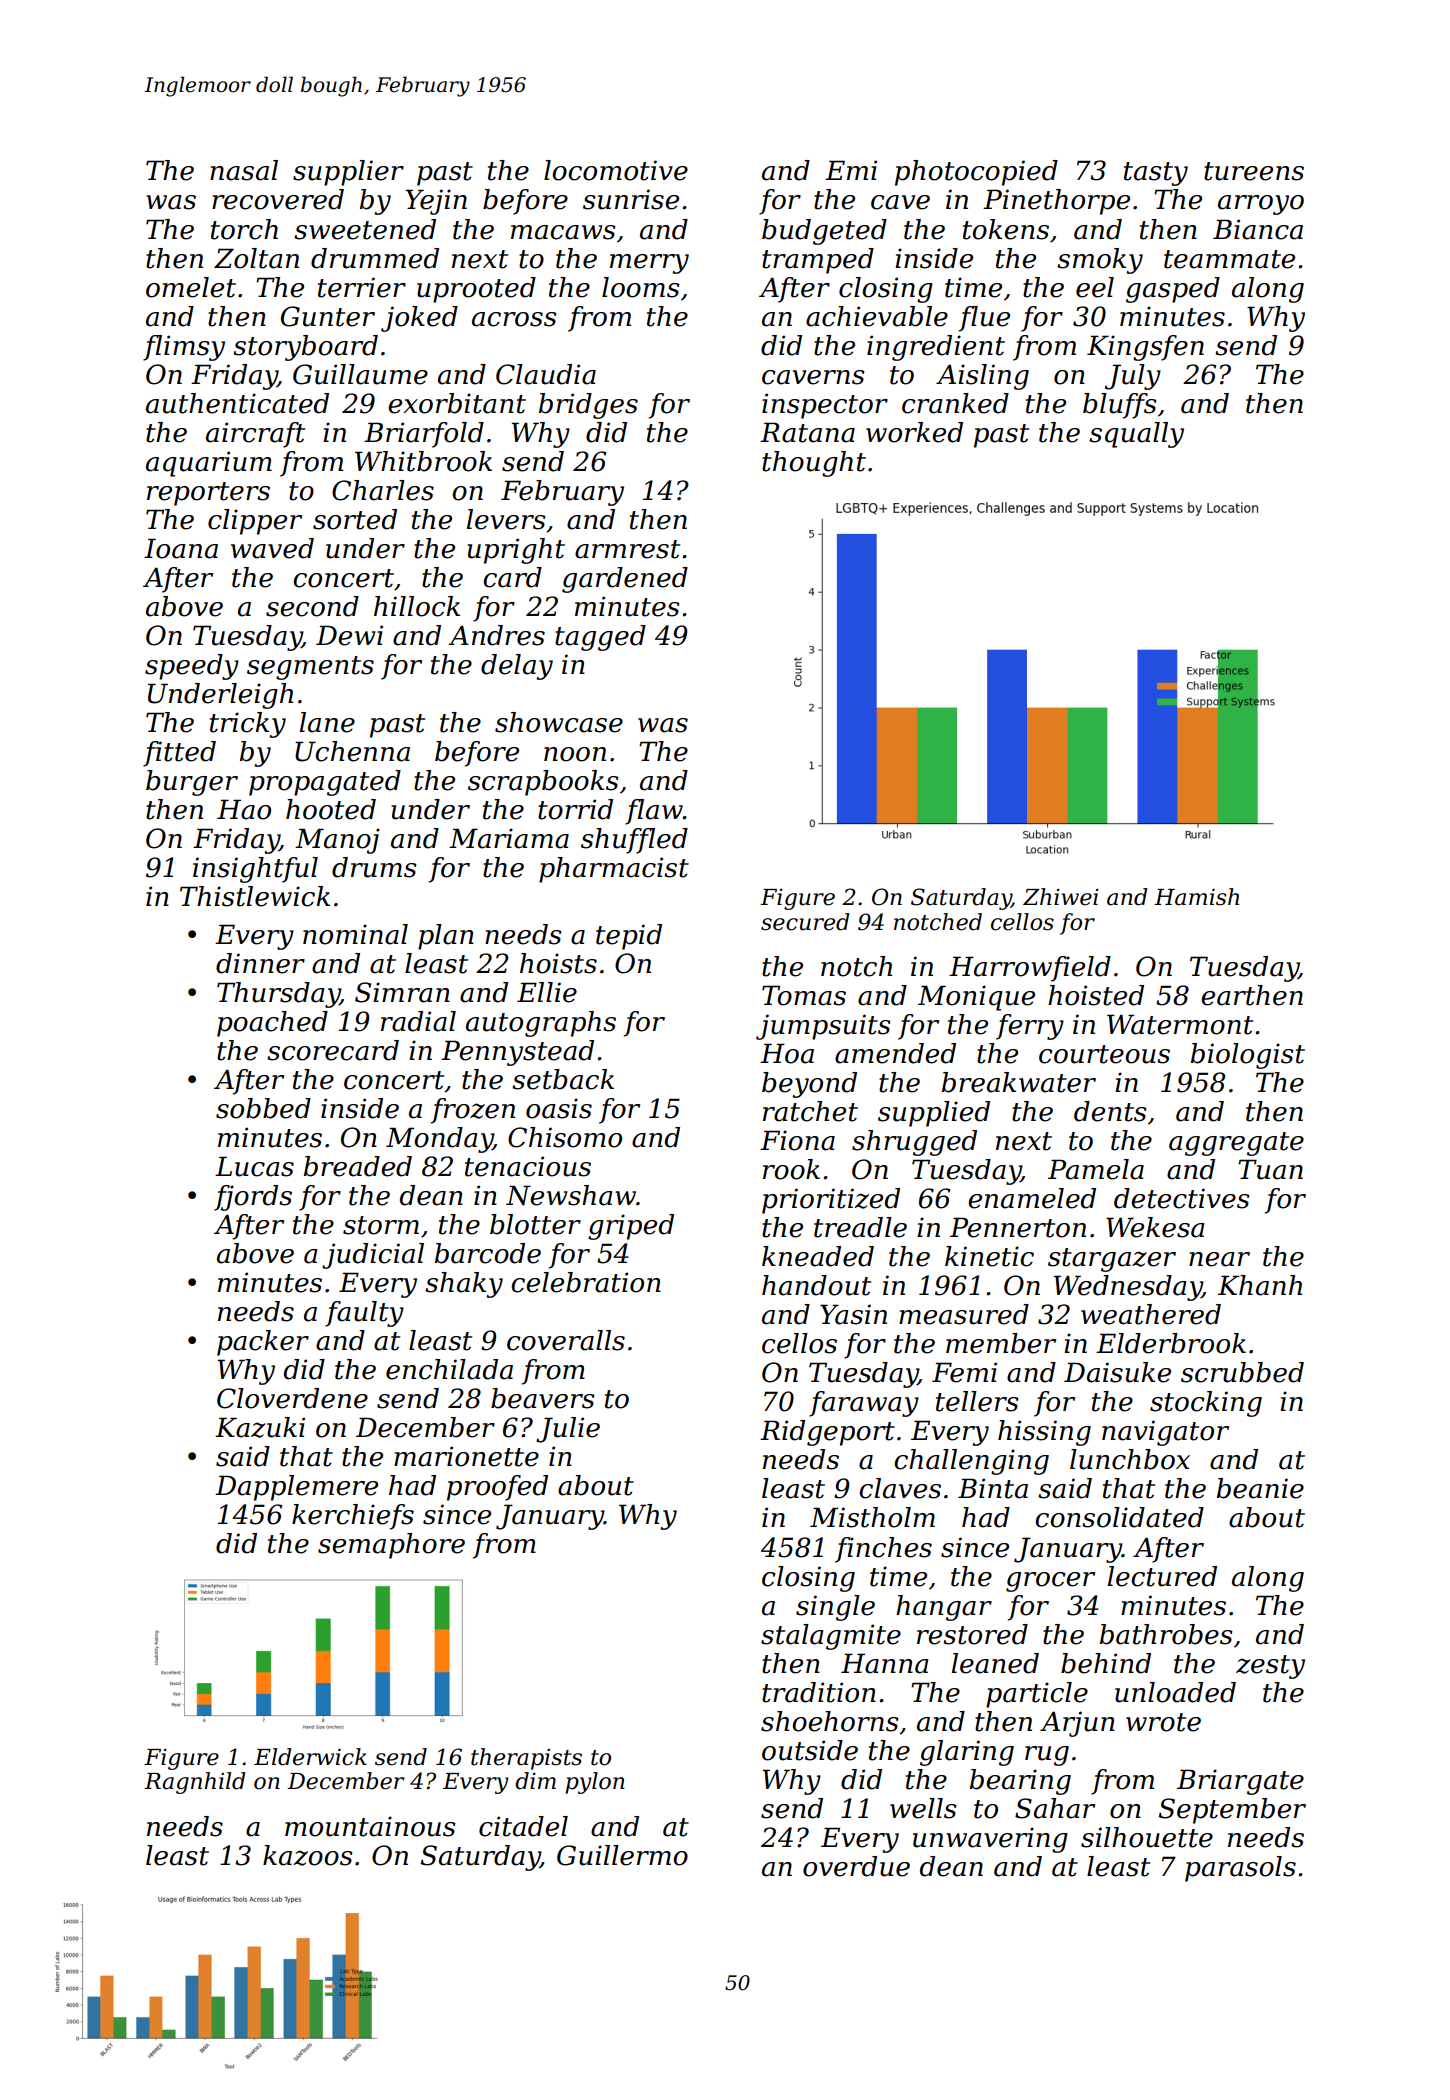 The image size is (1450, 2100). Describe the element at coordinates (1095, 287) in the screenshot. I see `eel` at that location.
